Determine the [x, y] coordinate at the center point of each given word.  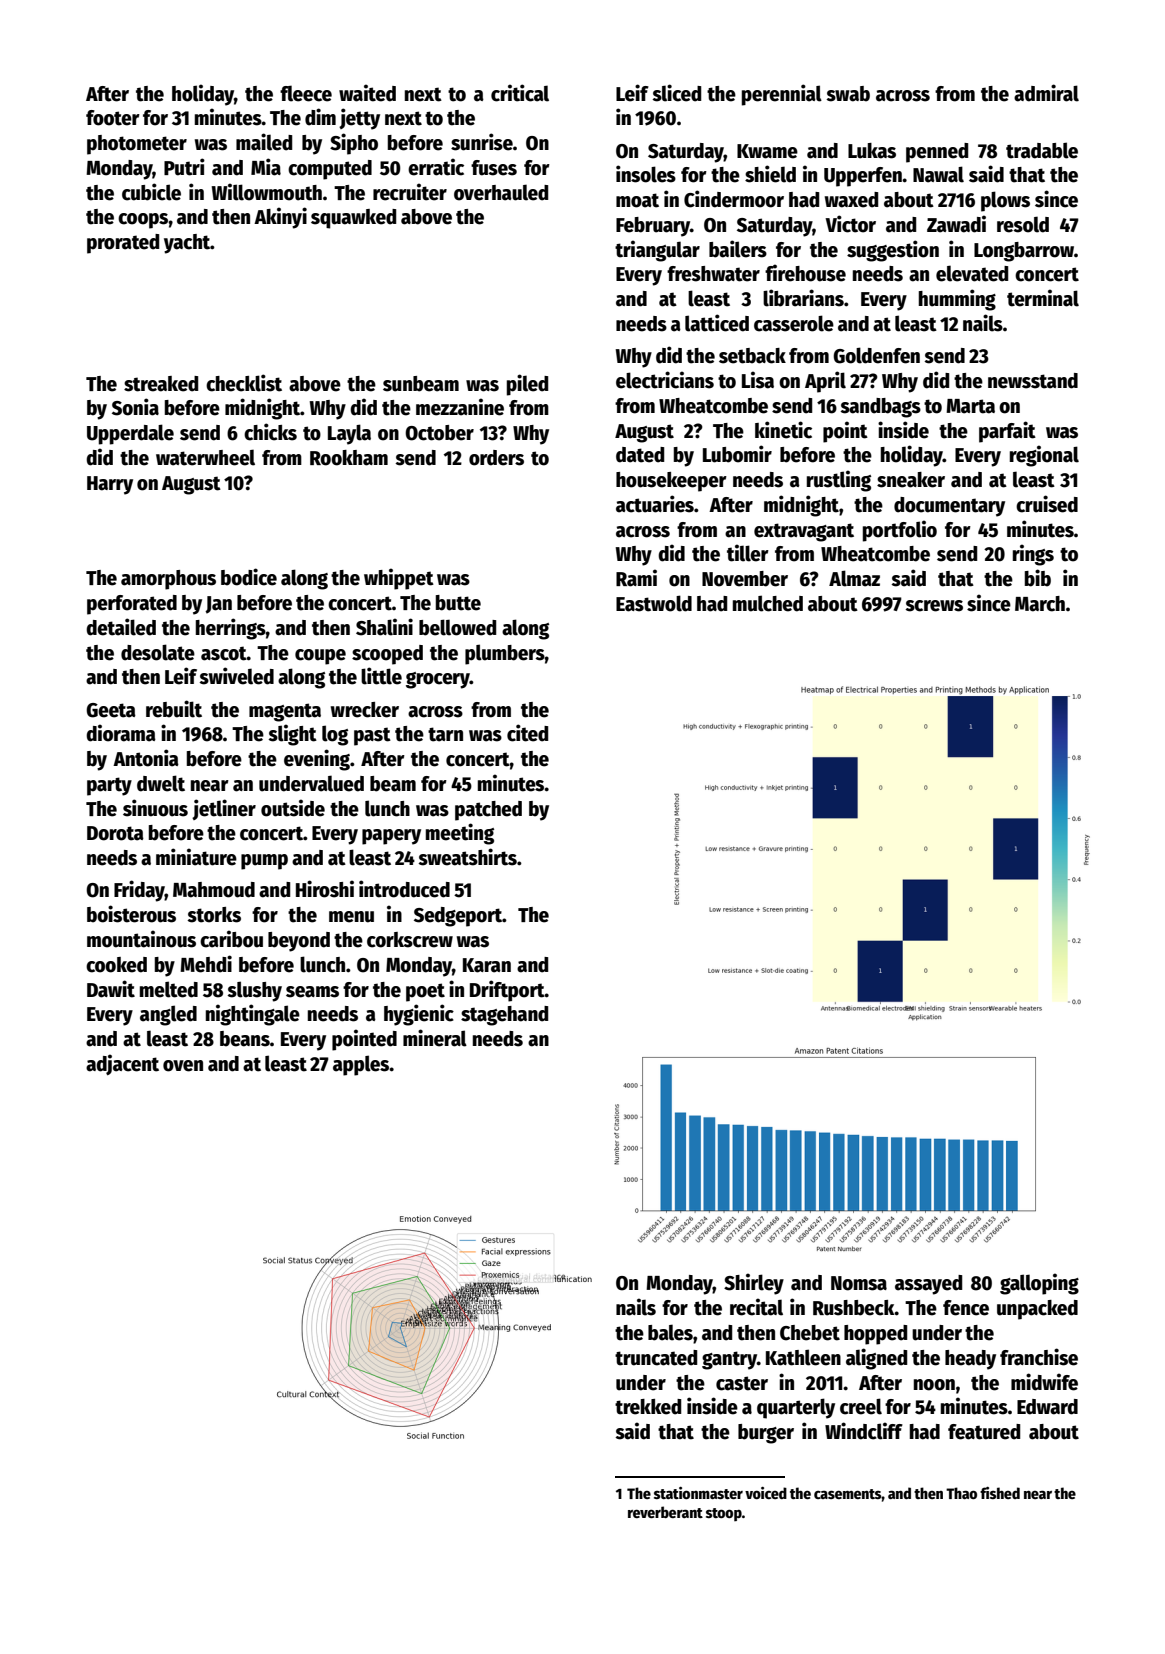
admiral [1046, 93]
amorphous [168, 580]
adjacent [122, 1064]
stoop [724, 1514]
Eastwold [654, 603]
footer [113, 118]
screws [934, 606]
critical [520, 93]
